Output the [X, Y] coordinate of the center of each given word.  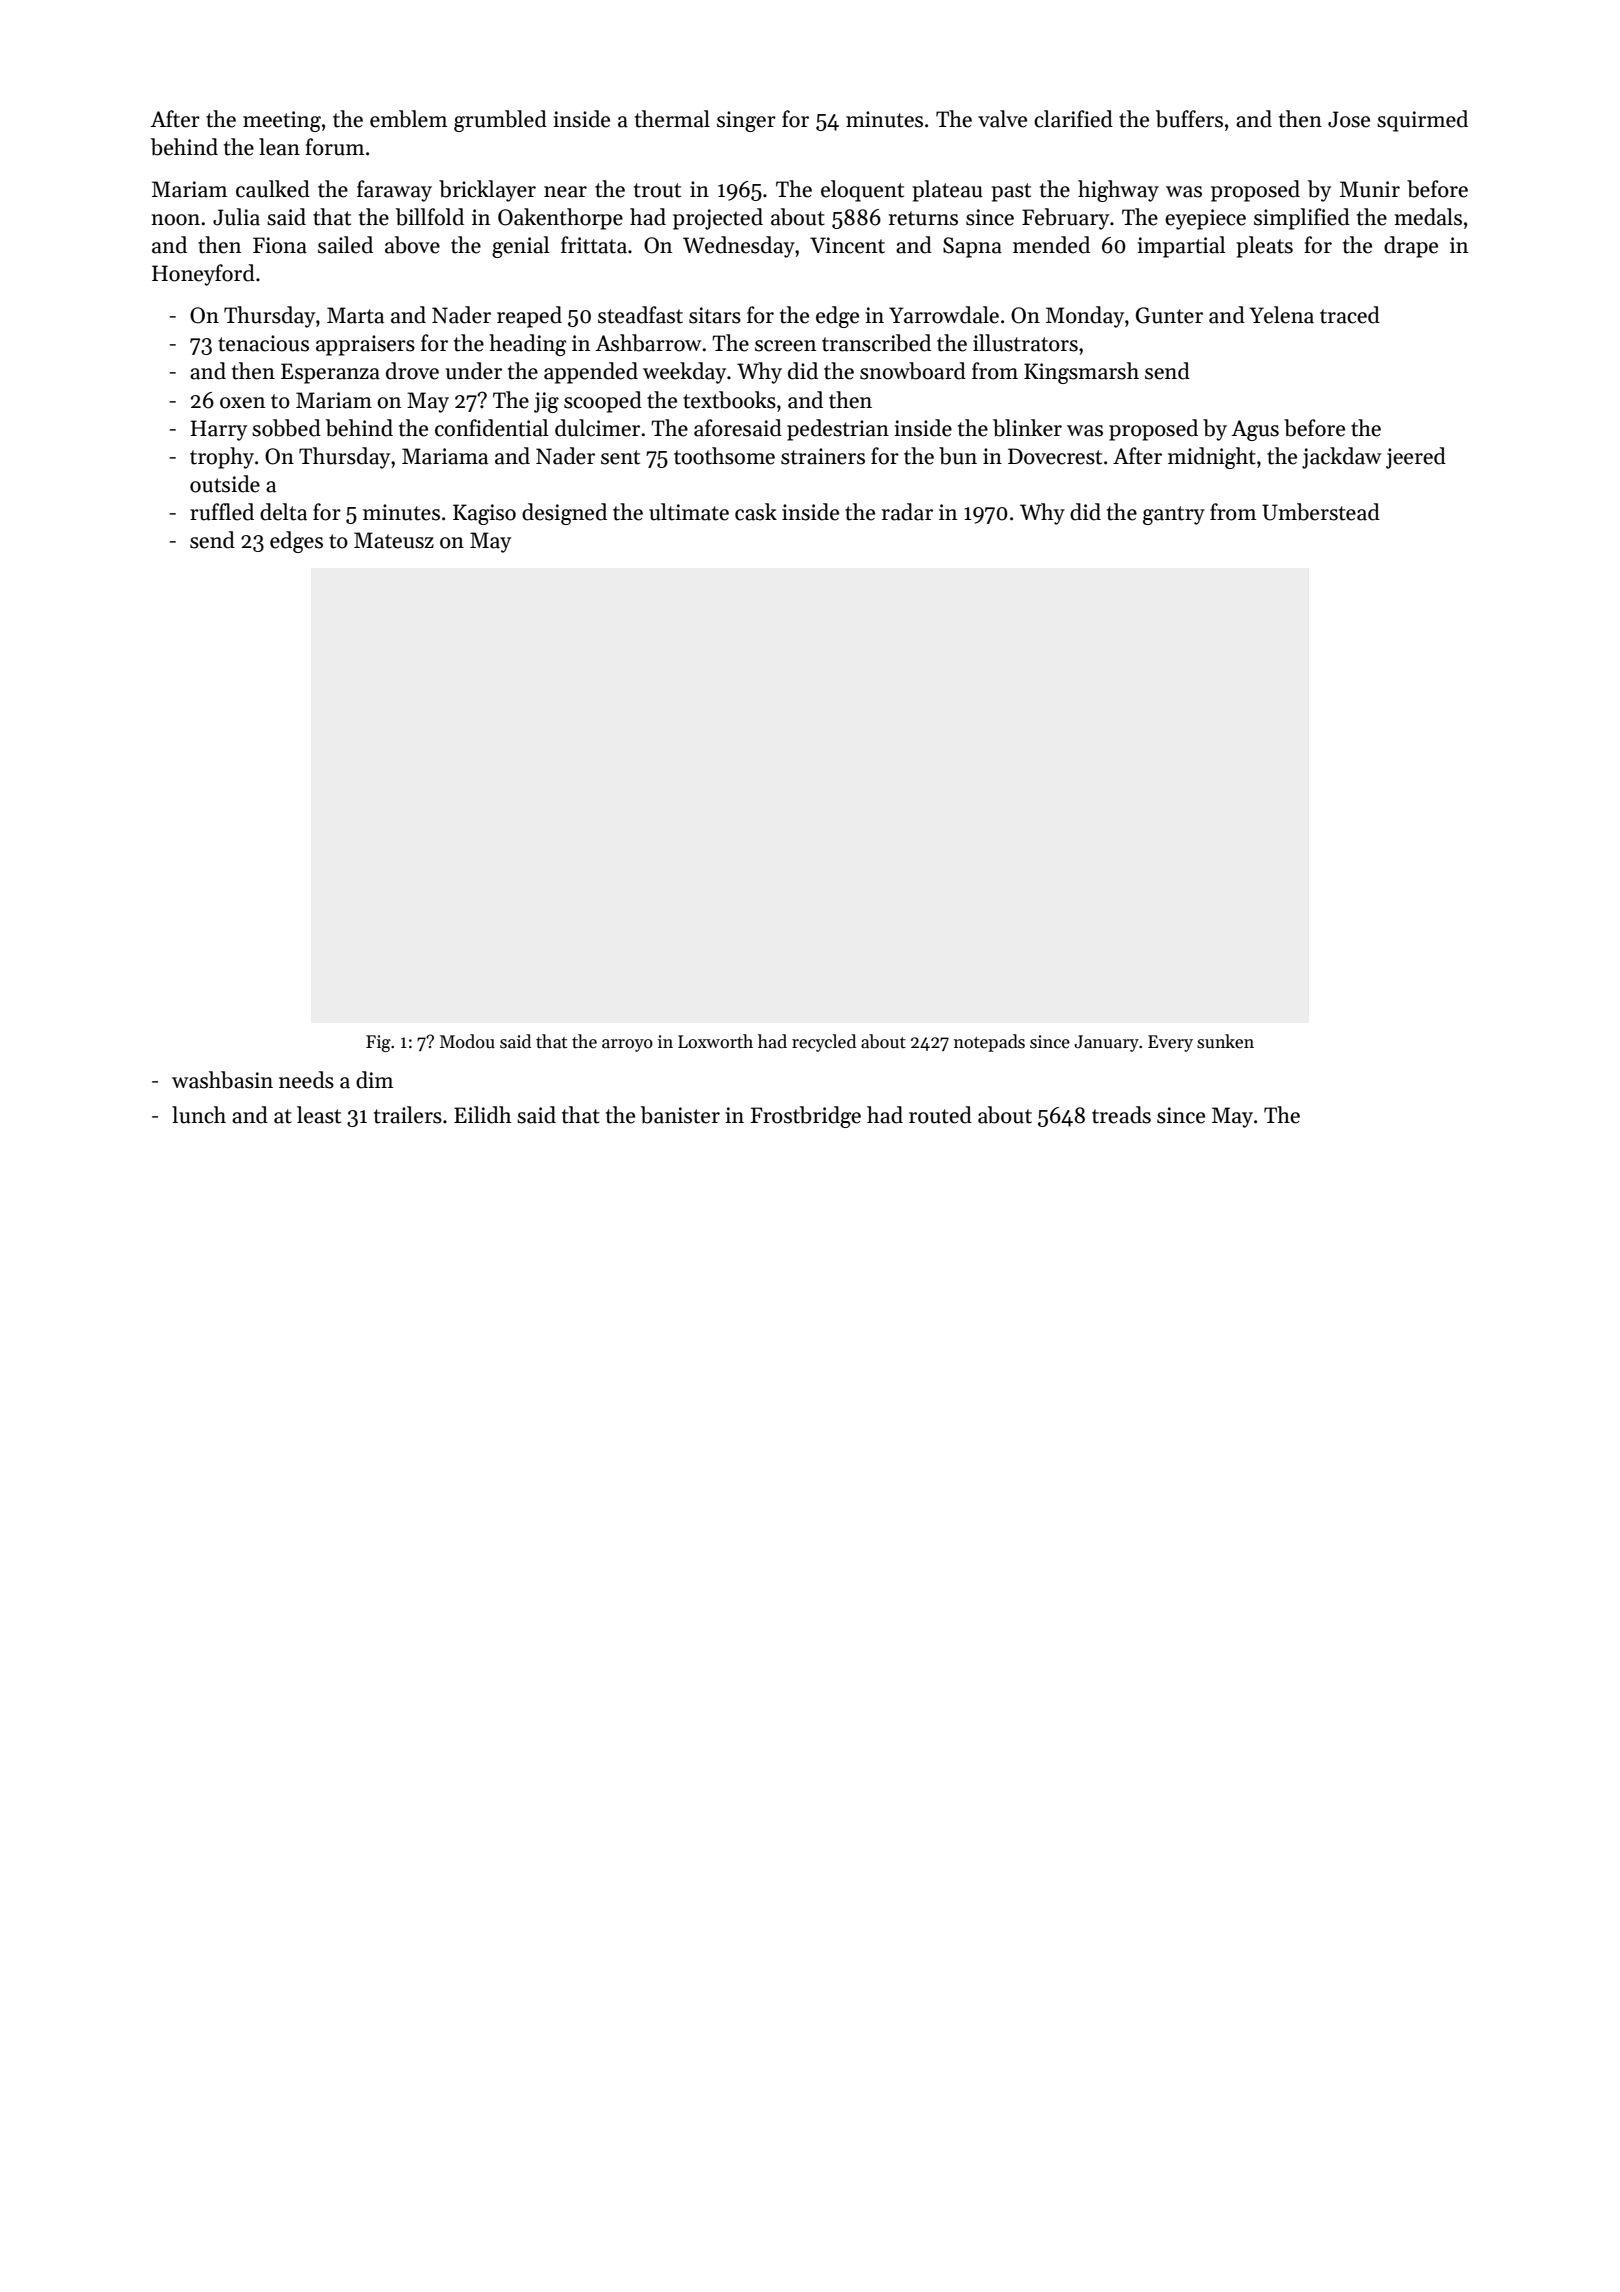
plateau [947, 191]
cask [756, 512]
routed [940, 1115]
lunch [199, 1115]
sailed [345, 245]
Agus [1255, 430]
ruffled [222, 512]
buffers [1189, 119]
